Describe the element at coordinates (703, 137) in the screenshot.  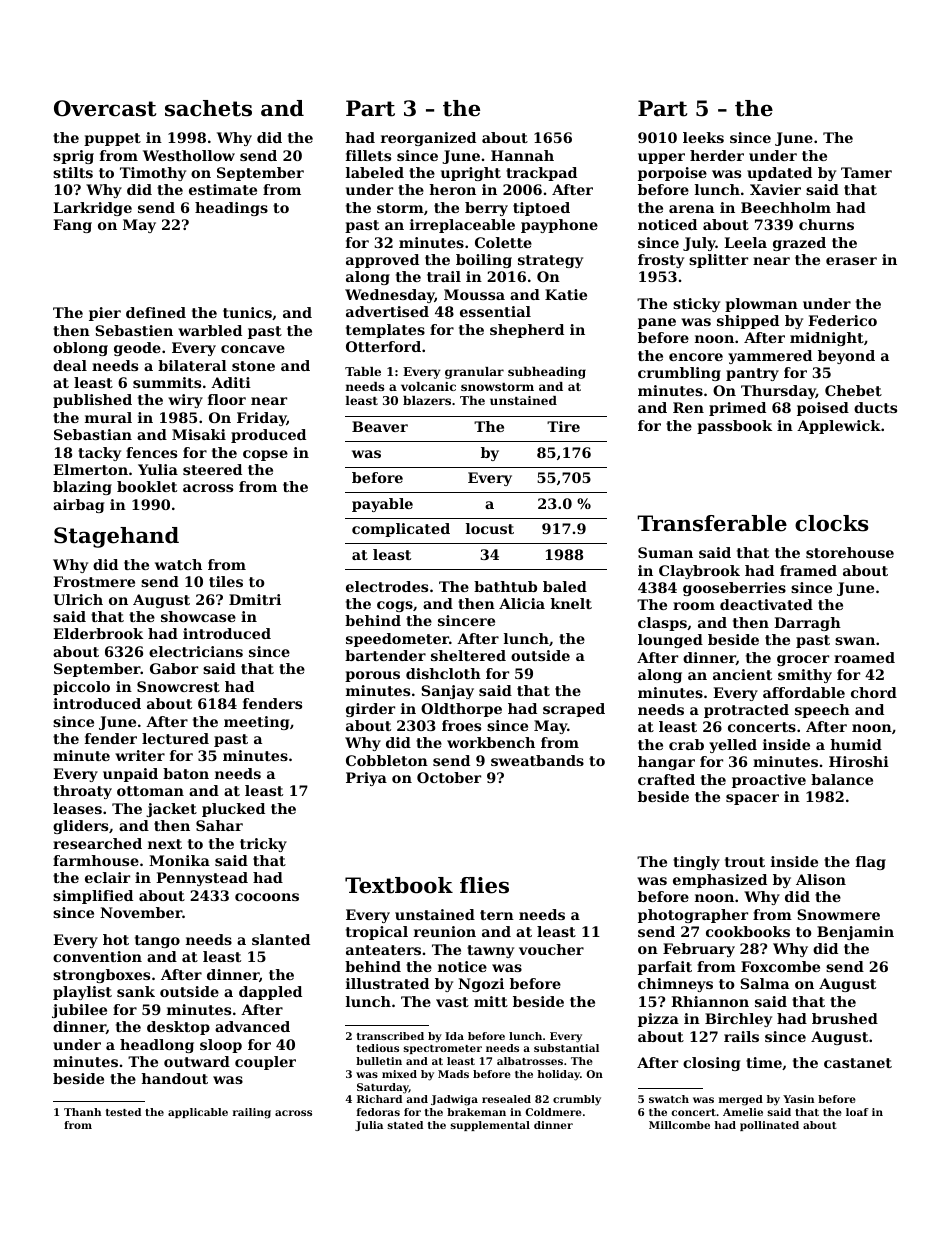
I see `leeks` at that location.
